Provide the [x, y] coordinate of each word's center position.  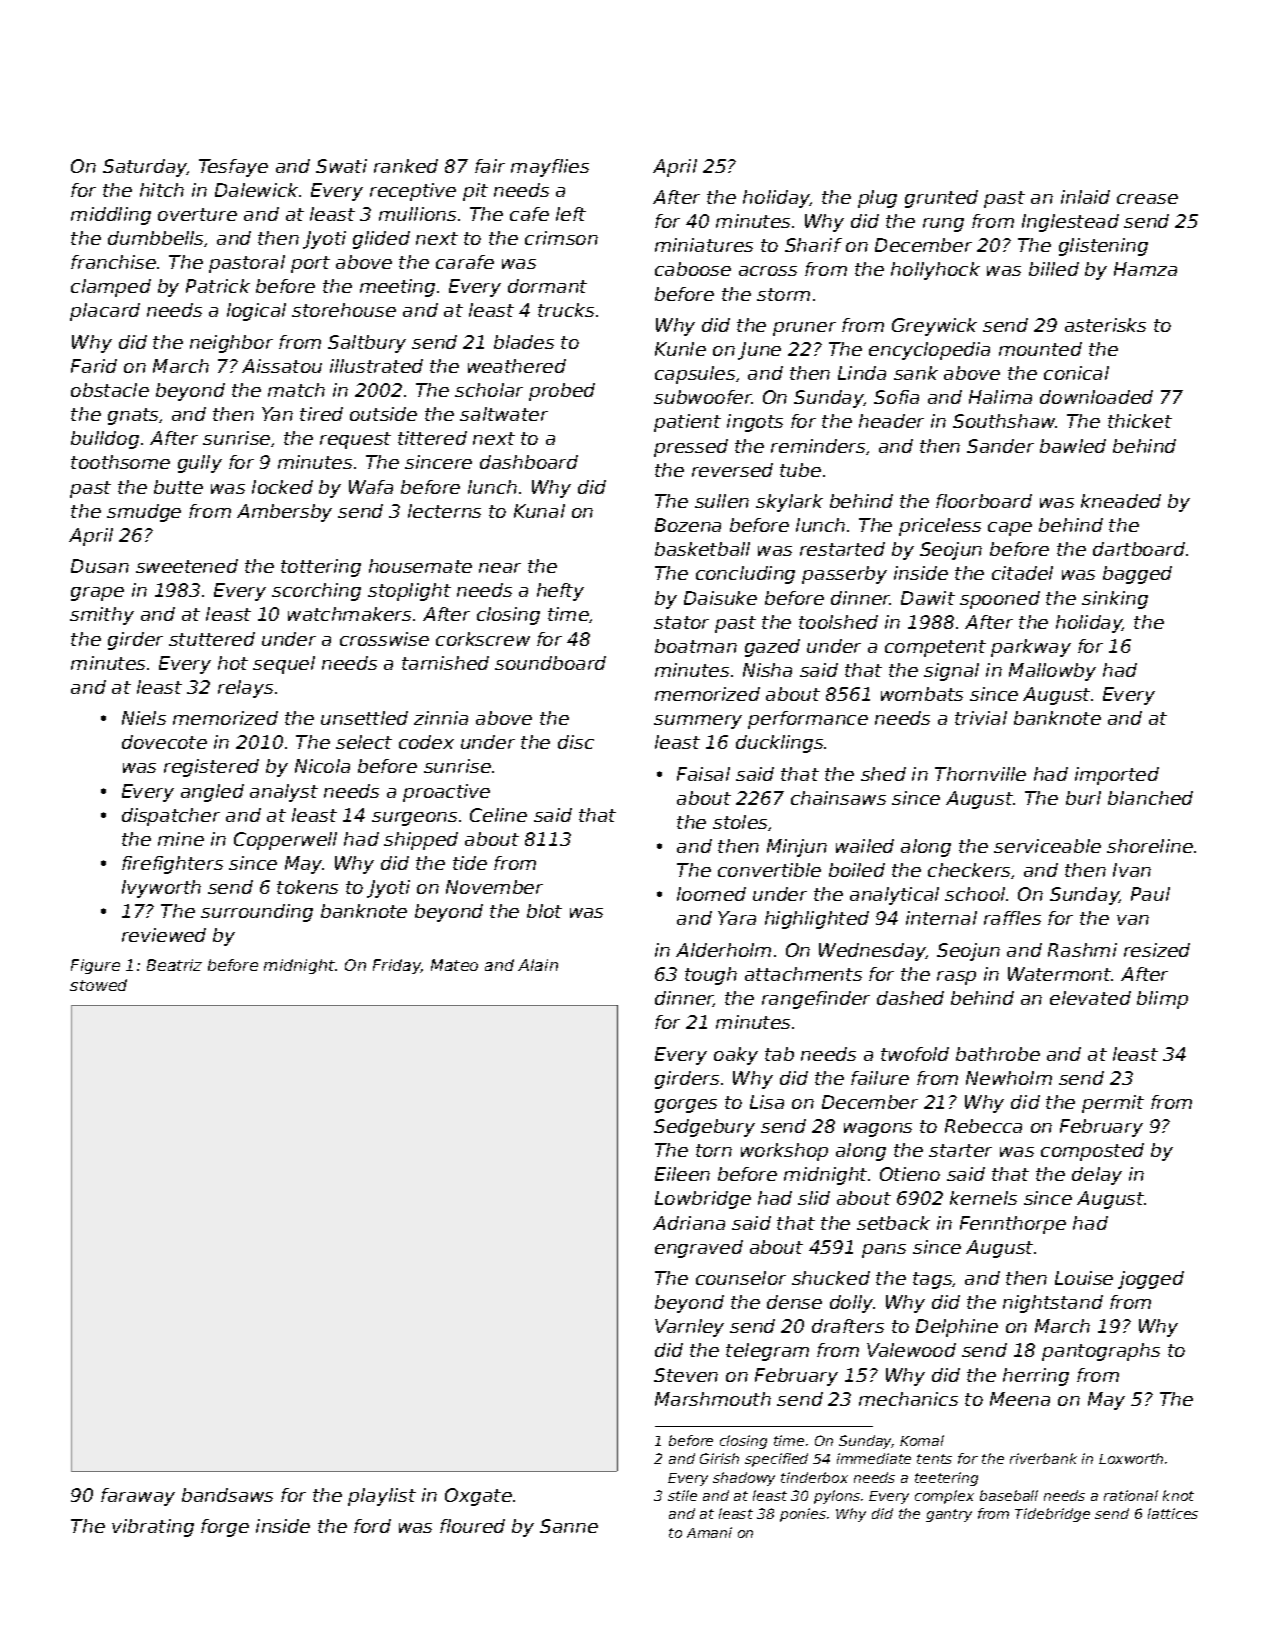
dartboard [1139, 549]
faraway [138, 1497]
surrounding [257, 913]
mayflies [550, 168]
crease [1147, 199]
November [494, 887]
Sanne [569, 1526]
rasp [956, 978]
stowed [98, 985]
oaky [736, 1056]
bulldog [105, 440]
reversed [732, 470]
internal [941, 918]
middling [111, 216]
